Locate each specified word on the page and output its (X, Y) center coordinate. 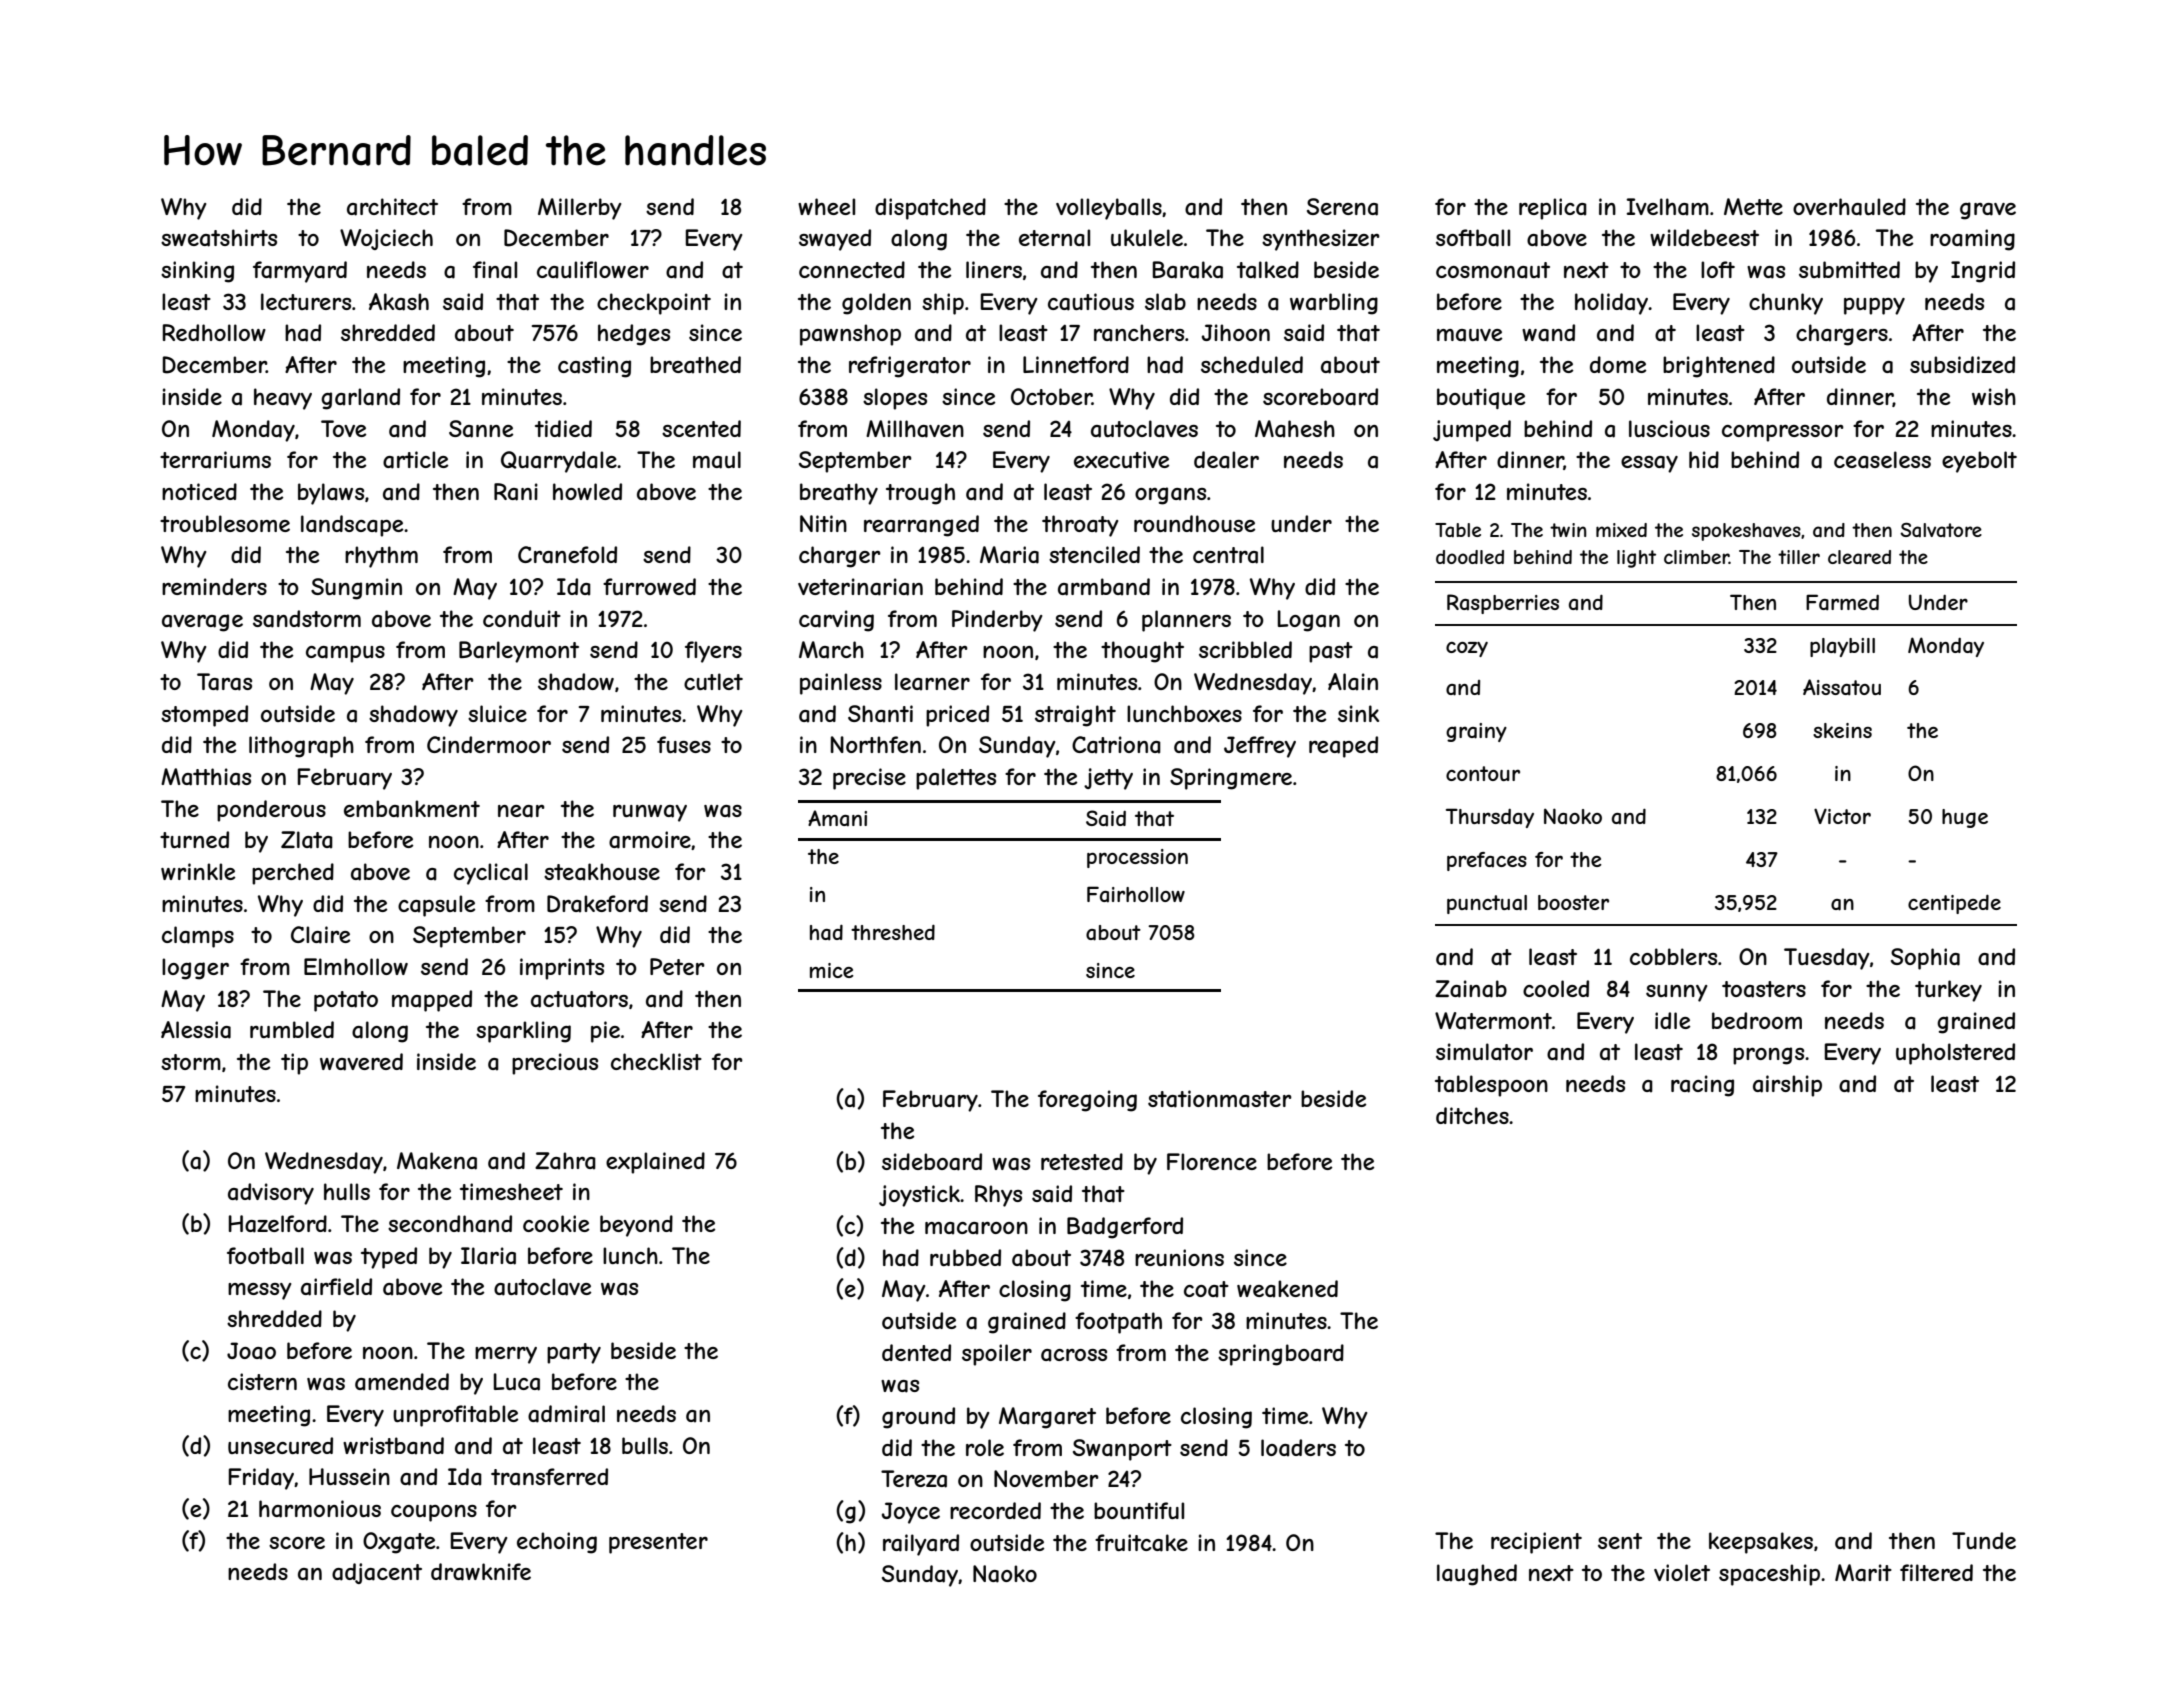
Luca (517, 1382)
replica (1553, 209)
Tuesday (1826, 959)
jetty (1108, 779)
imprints (562, 969)
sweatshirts (219, 238)
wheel (826, 206)
